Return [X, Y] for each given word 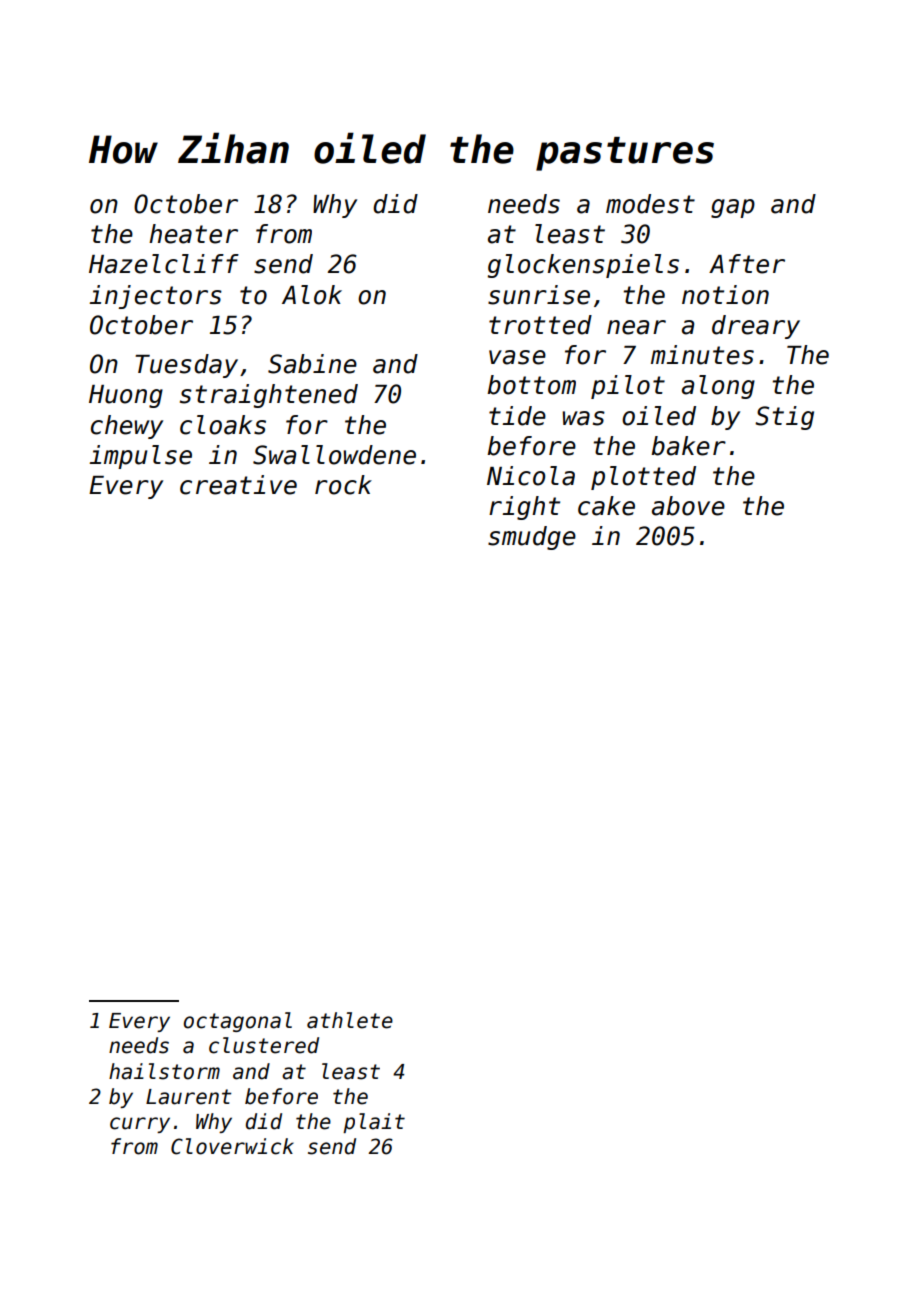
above [688, 506]
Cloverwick [232, 1146]
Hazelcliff [164, 264]
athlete [350, 1020]
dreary [756, 327]
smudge [532, 538]
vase [517, 357]
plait [374, 1123]
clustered [264, 1045]
